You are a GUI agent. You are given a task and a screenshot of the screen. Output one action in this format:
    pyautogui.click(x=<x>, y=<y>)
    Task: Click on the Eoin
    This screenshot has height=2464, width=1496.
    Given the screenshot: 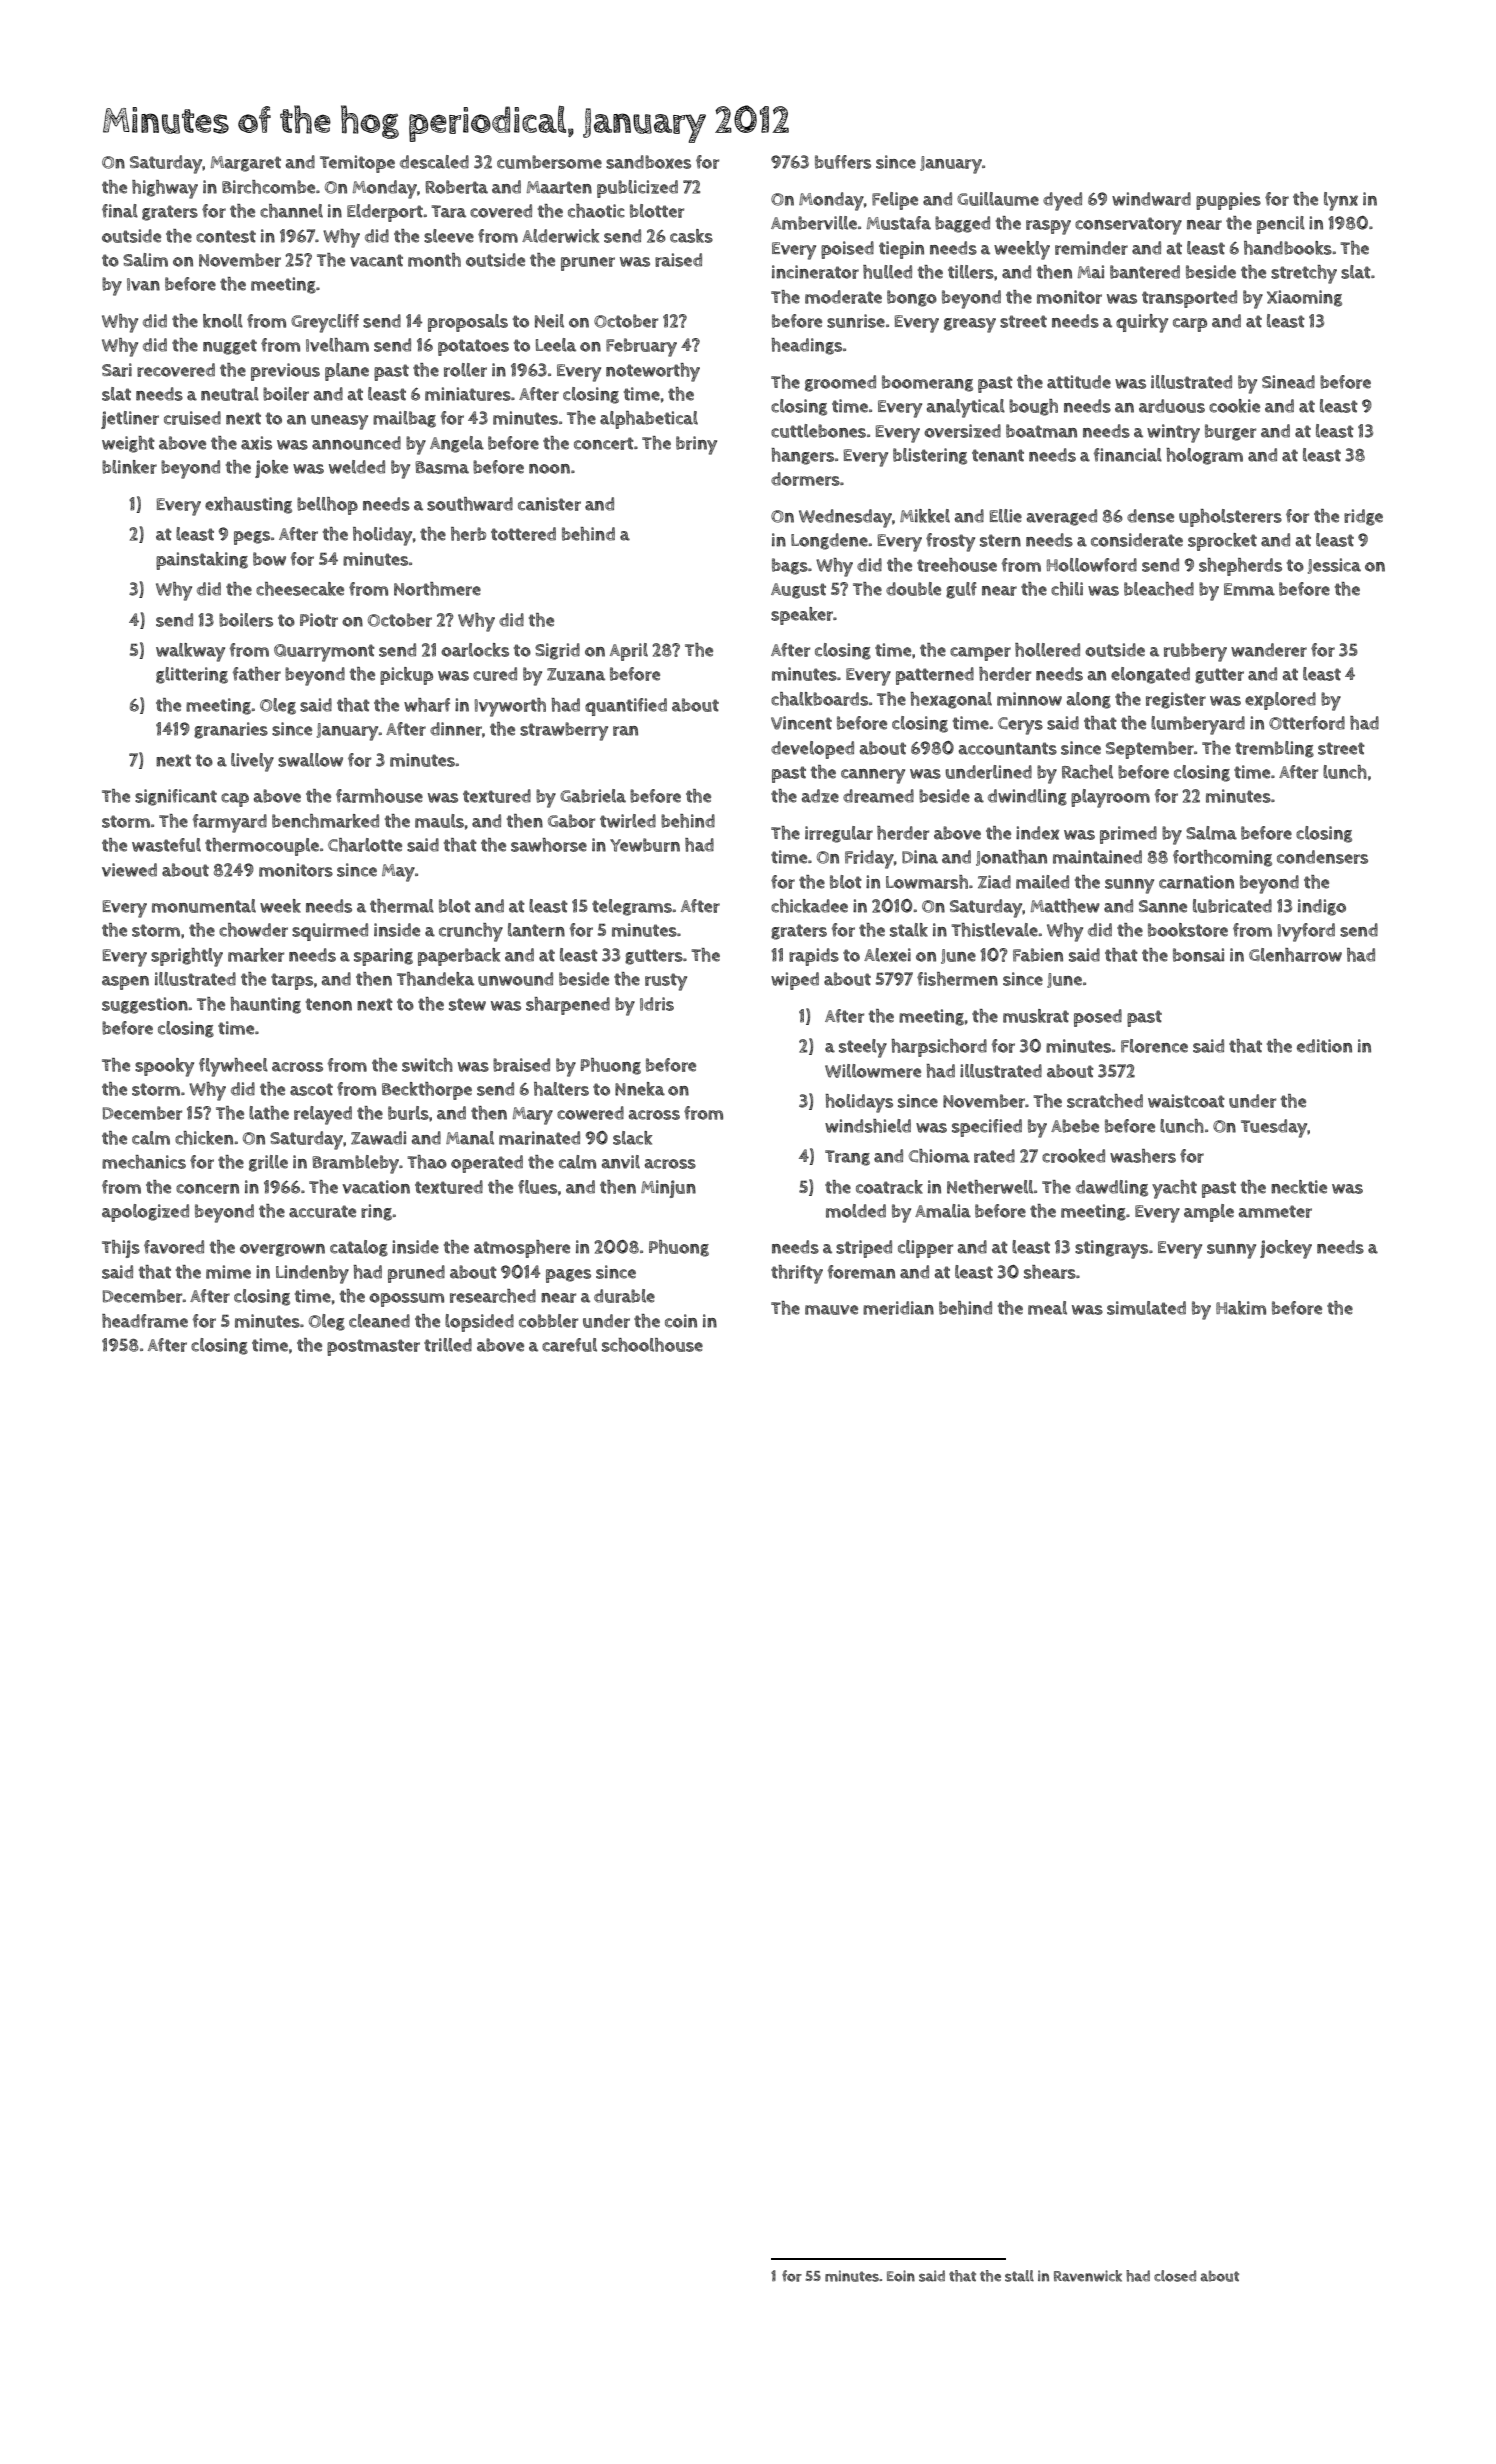 What is the action you would take?
    pyautogui.click(x=901, y=2276)
